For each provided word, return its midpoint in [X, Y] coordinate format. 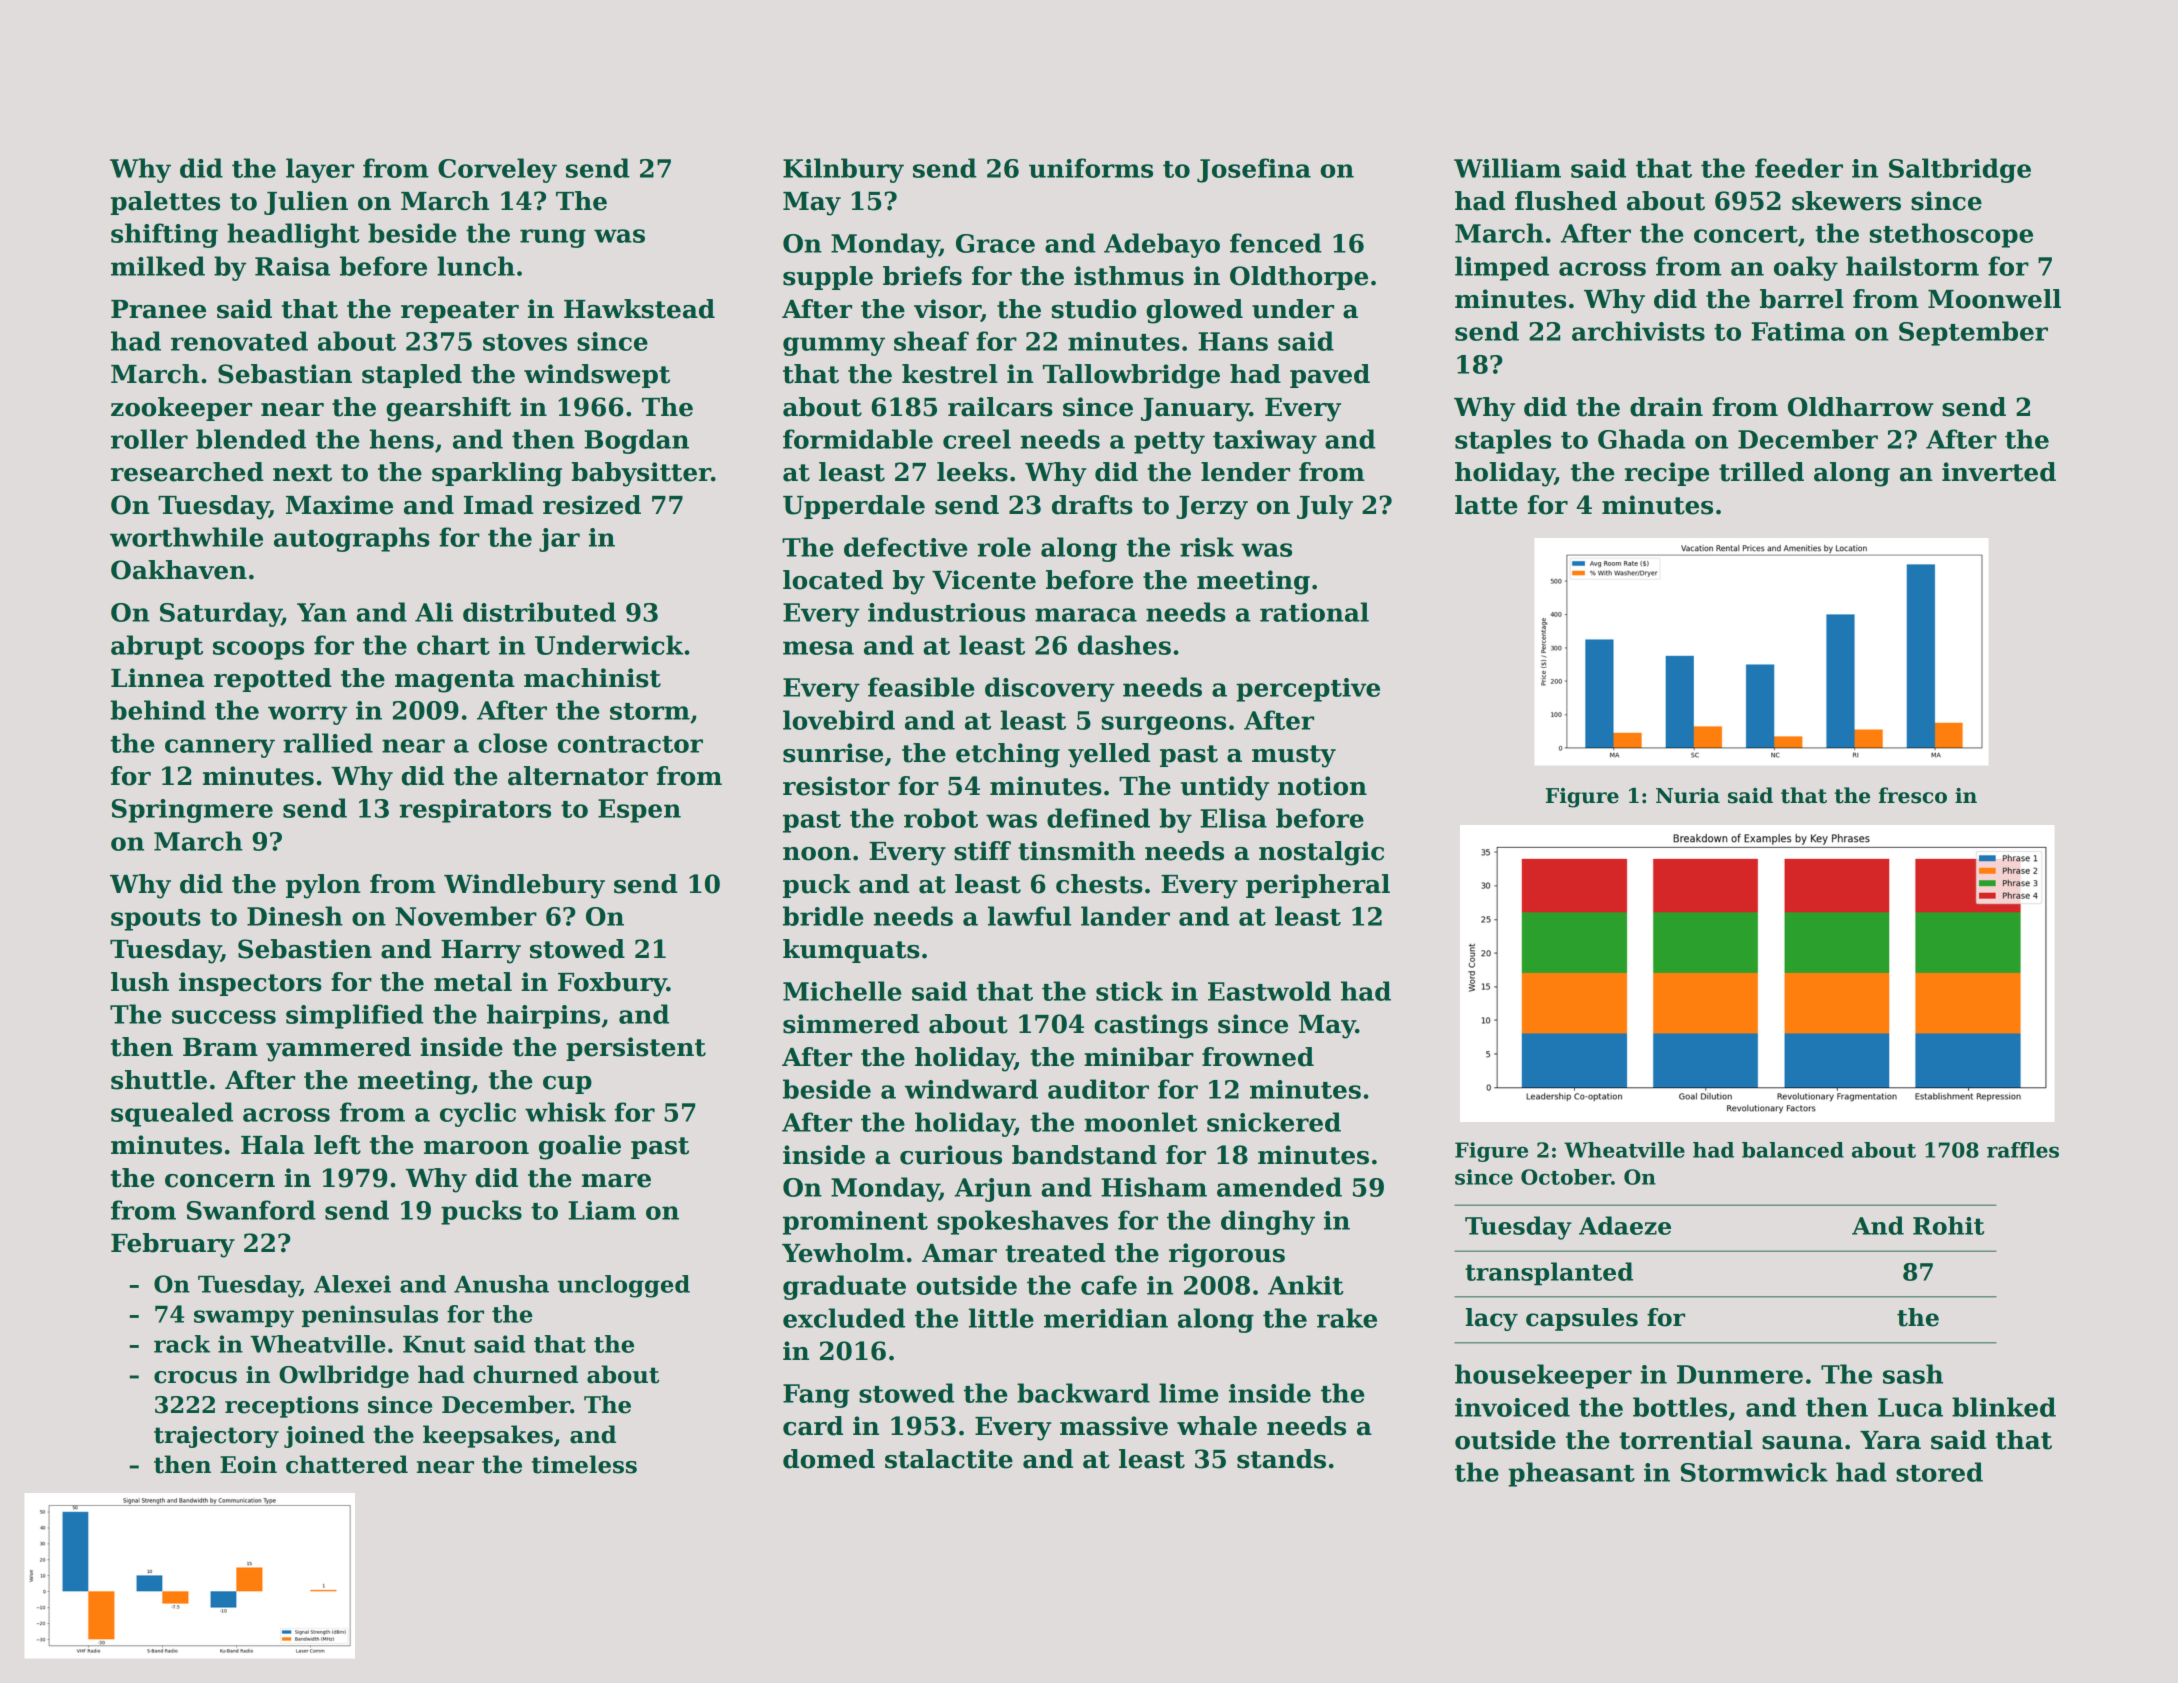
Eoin [248, 1465]
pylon [323, 886]
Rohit [1948, 1225]
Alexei [352, 1284]
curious [951, 1155]
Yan [322, 612]
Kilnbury [843, 170]
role [1004, 547]
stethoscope [1951, 235]
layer [320, 170]
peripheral [1318, 886]
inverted [1999, 472]
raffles [2023, 1150]
